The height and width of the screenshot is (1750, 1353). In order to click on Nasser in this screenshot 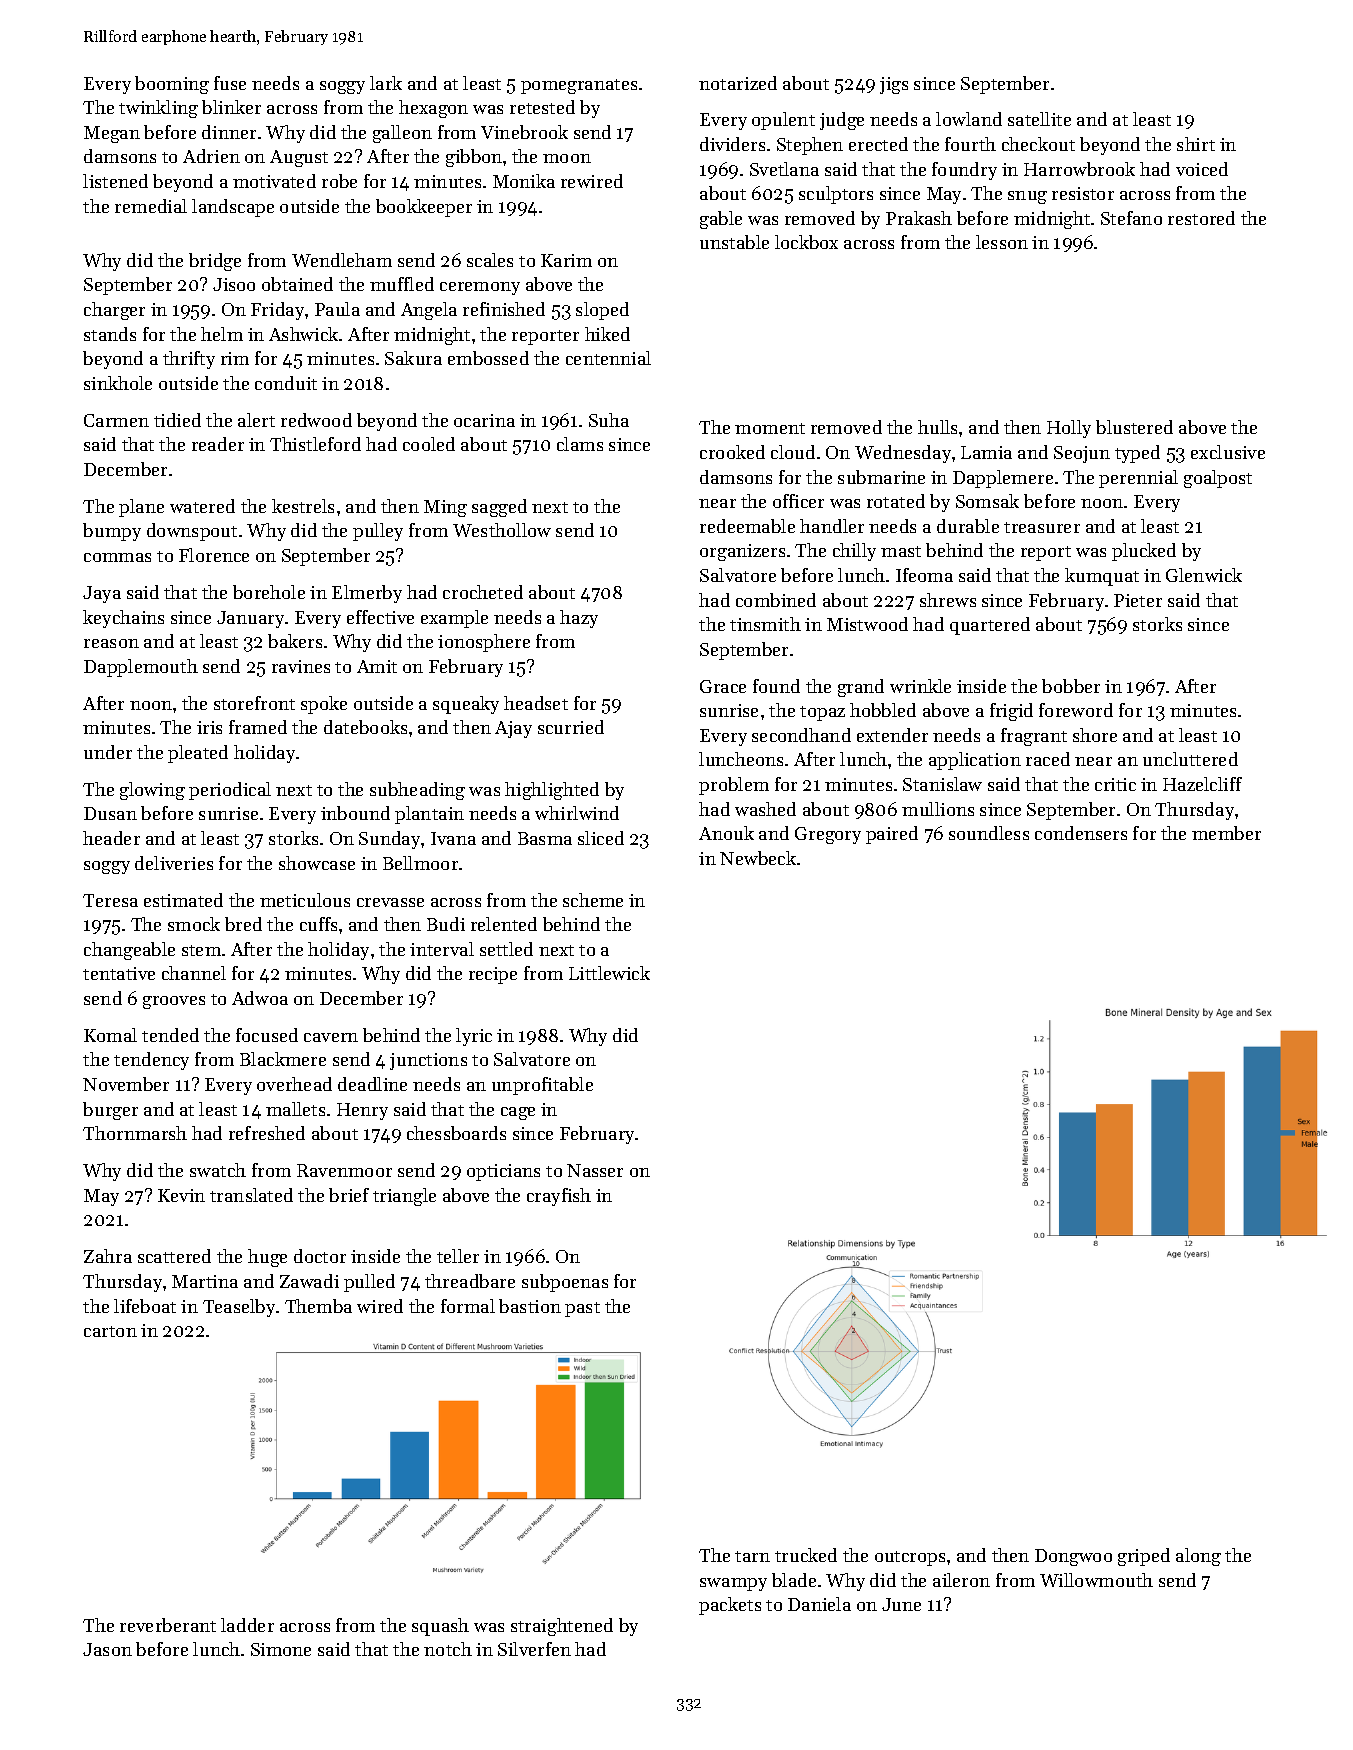, I will do `click(595, 1170)`.
